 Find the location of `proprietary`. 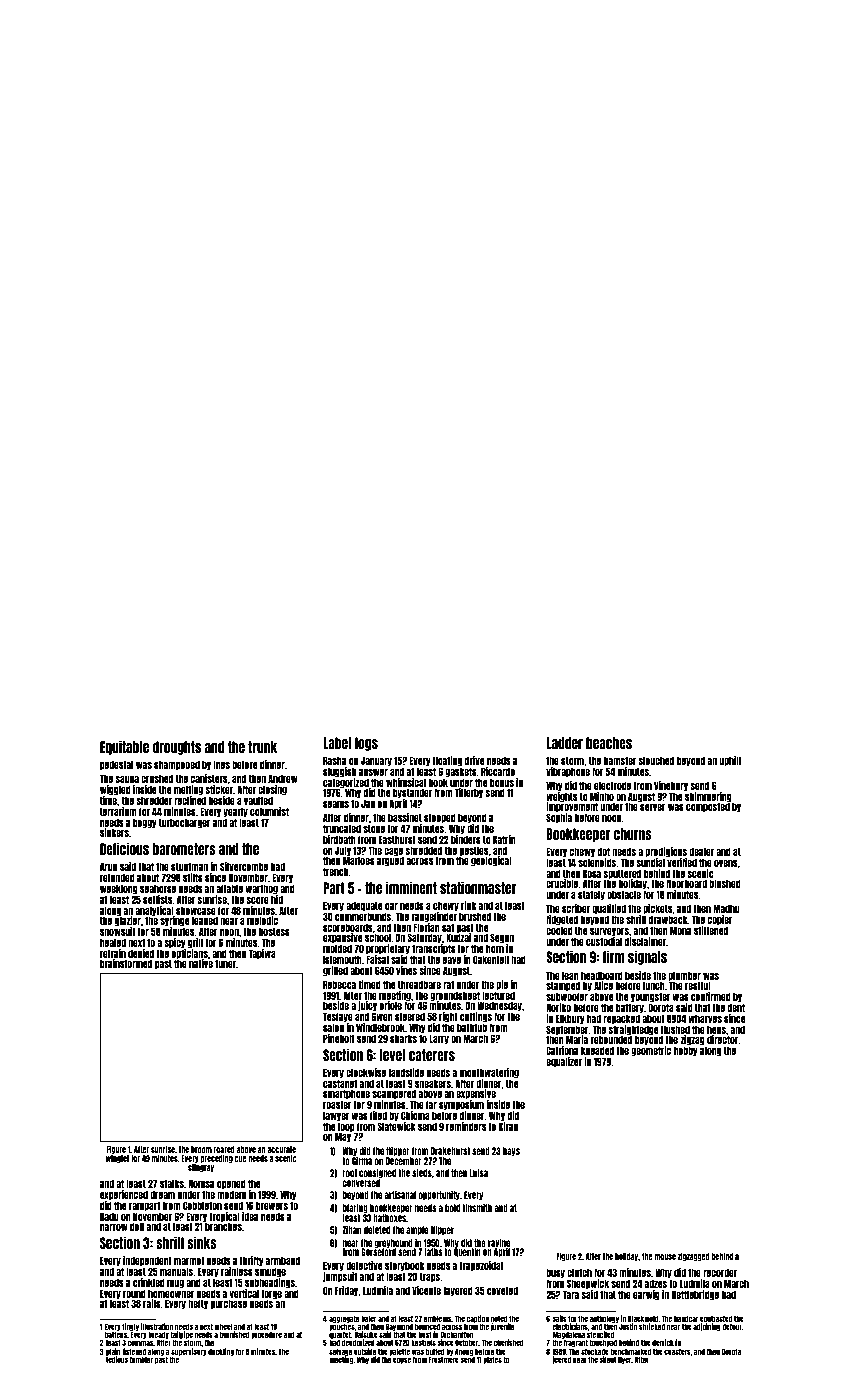

proprietary is located at coordinates (388, 949).
